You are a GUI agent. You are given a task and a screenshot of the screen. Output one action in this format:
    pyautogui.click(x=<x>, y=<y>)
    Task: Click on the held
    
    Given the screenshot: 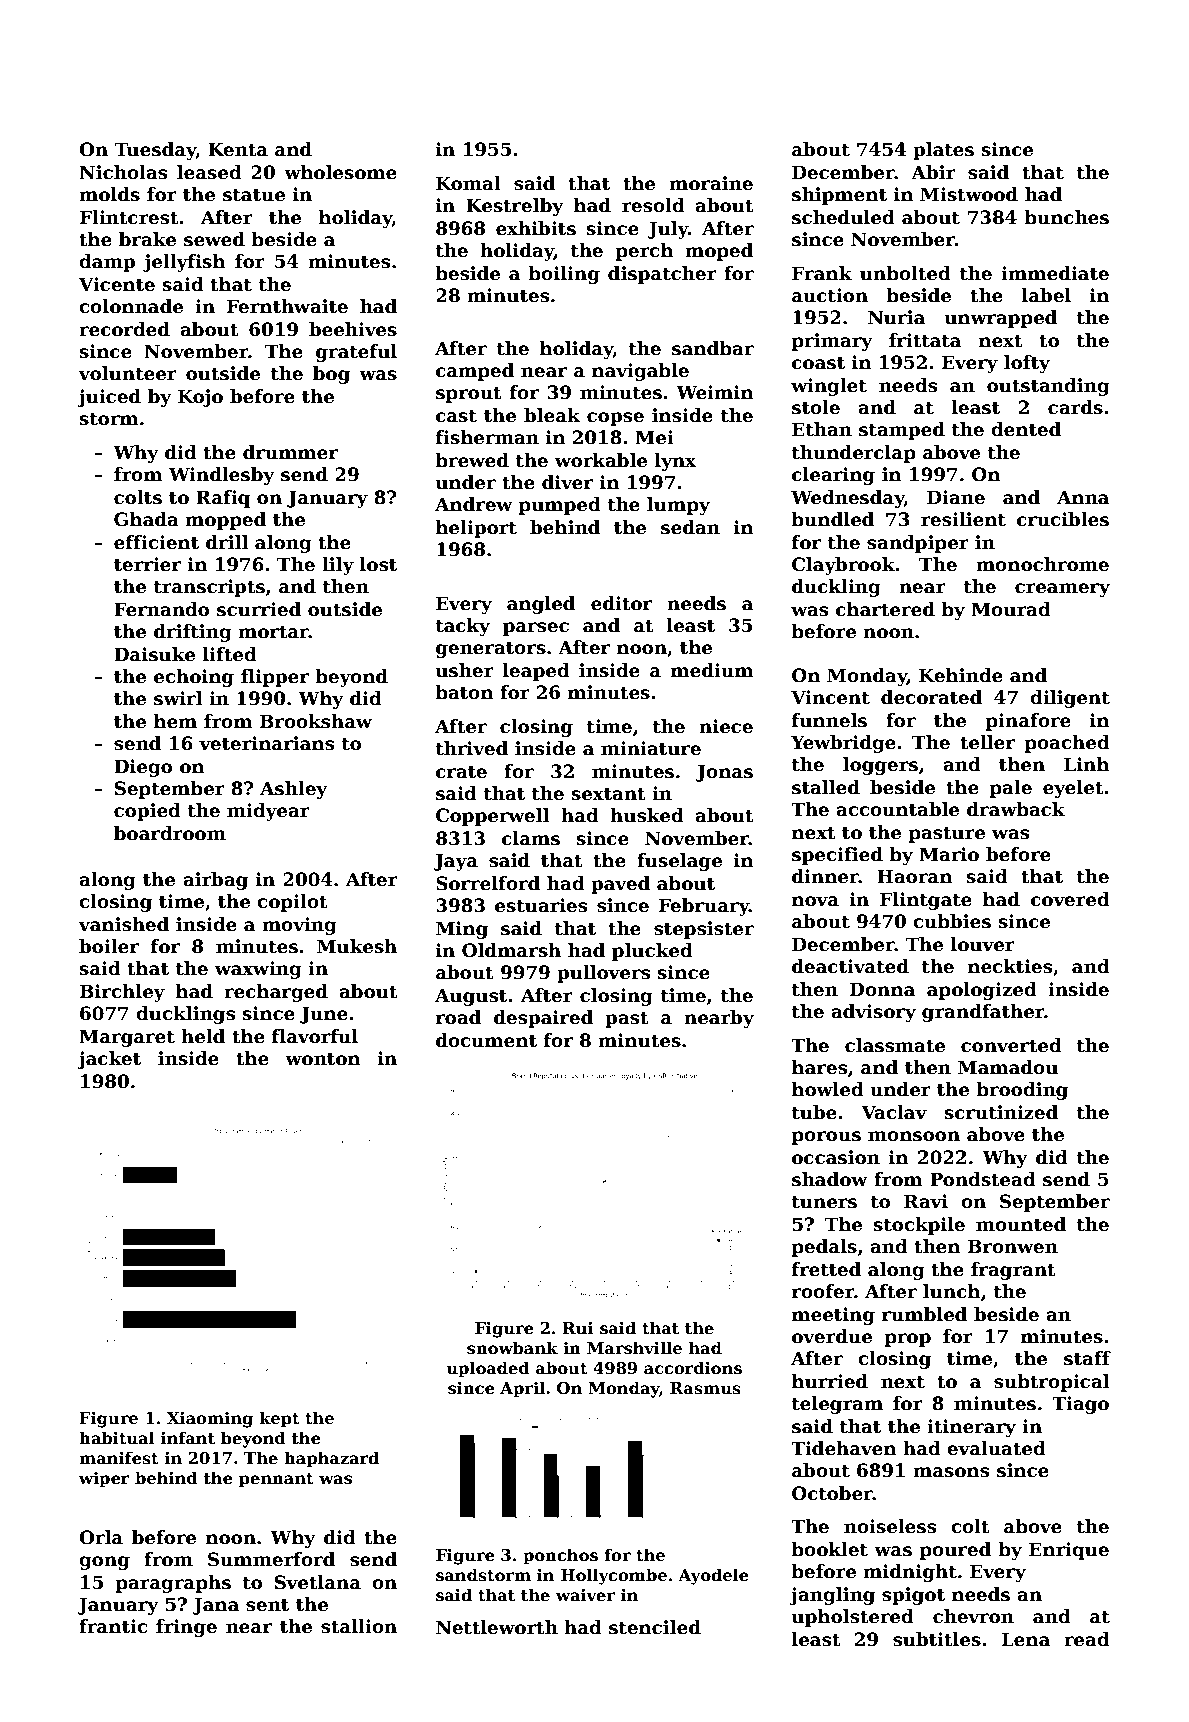 What is the action you would take?
    pyautogui.click(x=203, y=1036)
